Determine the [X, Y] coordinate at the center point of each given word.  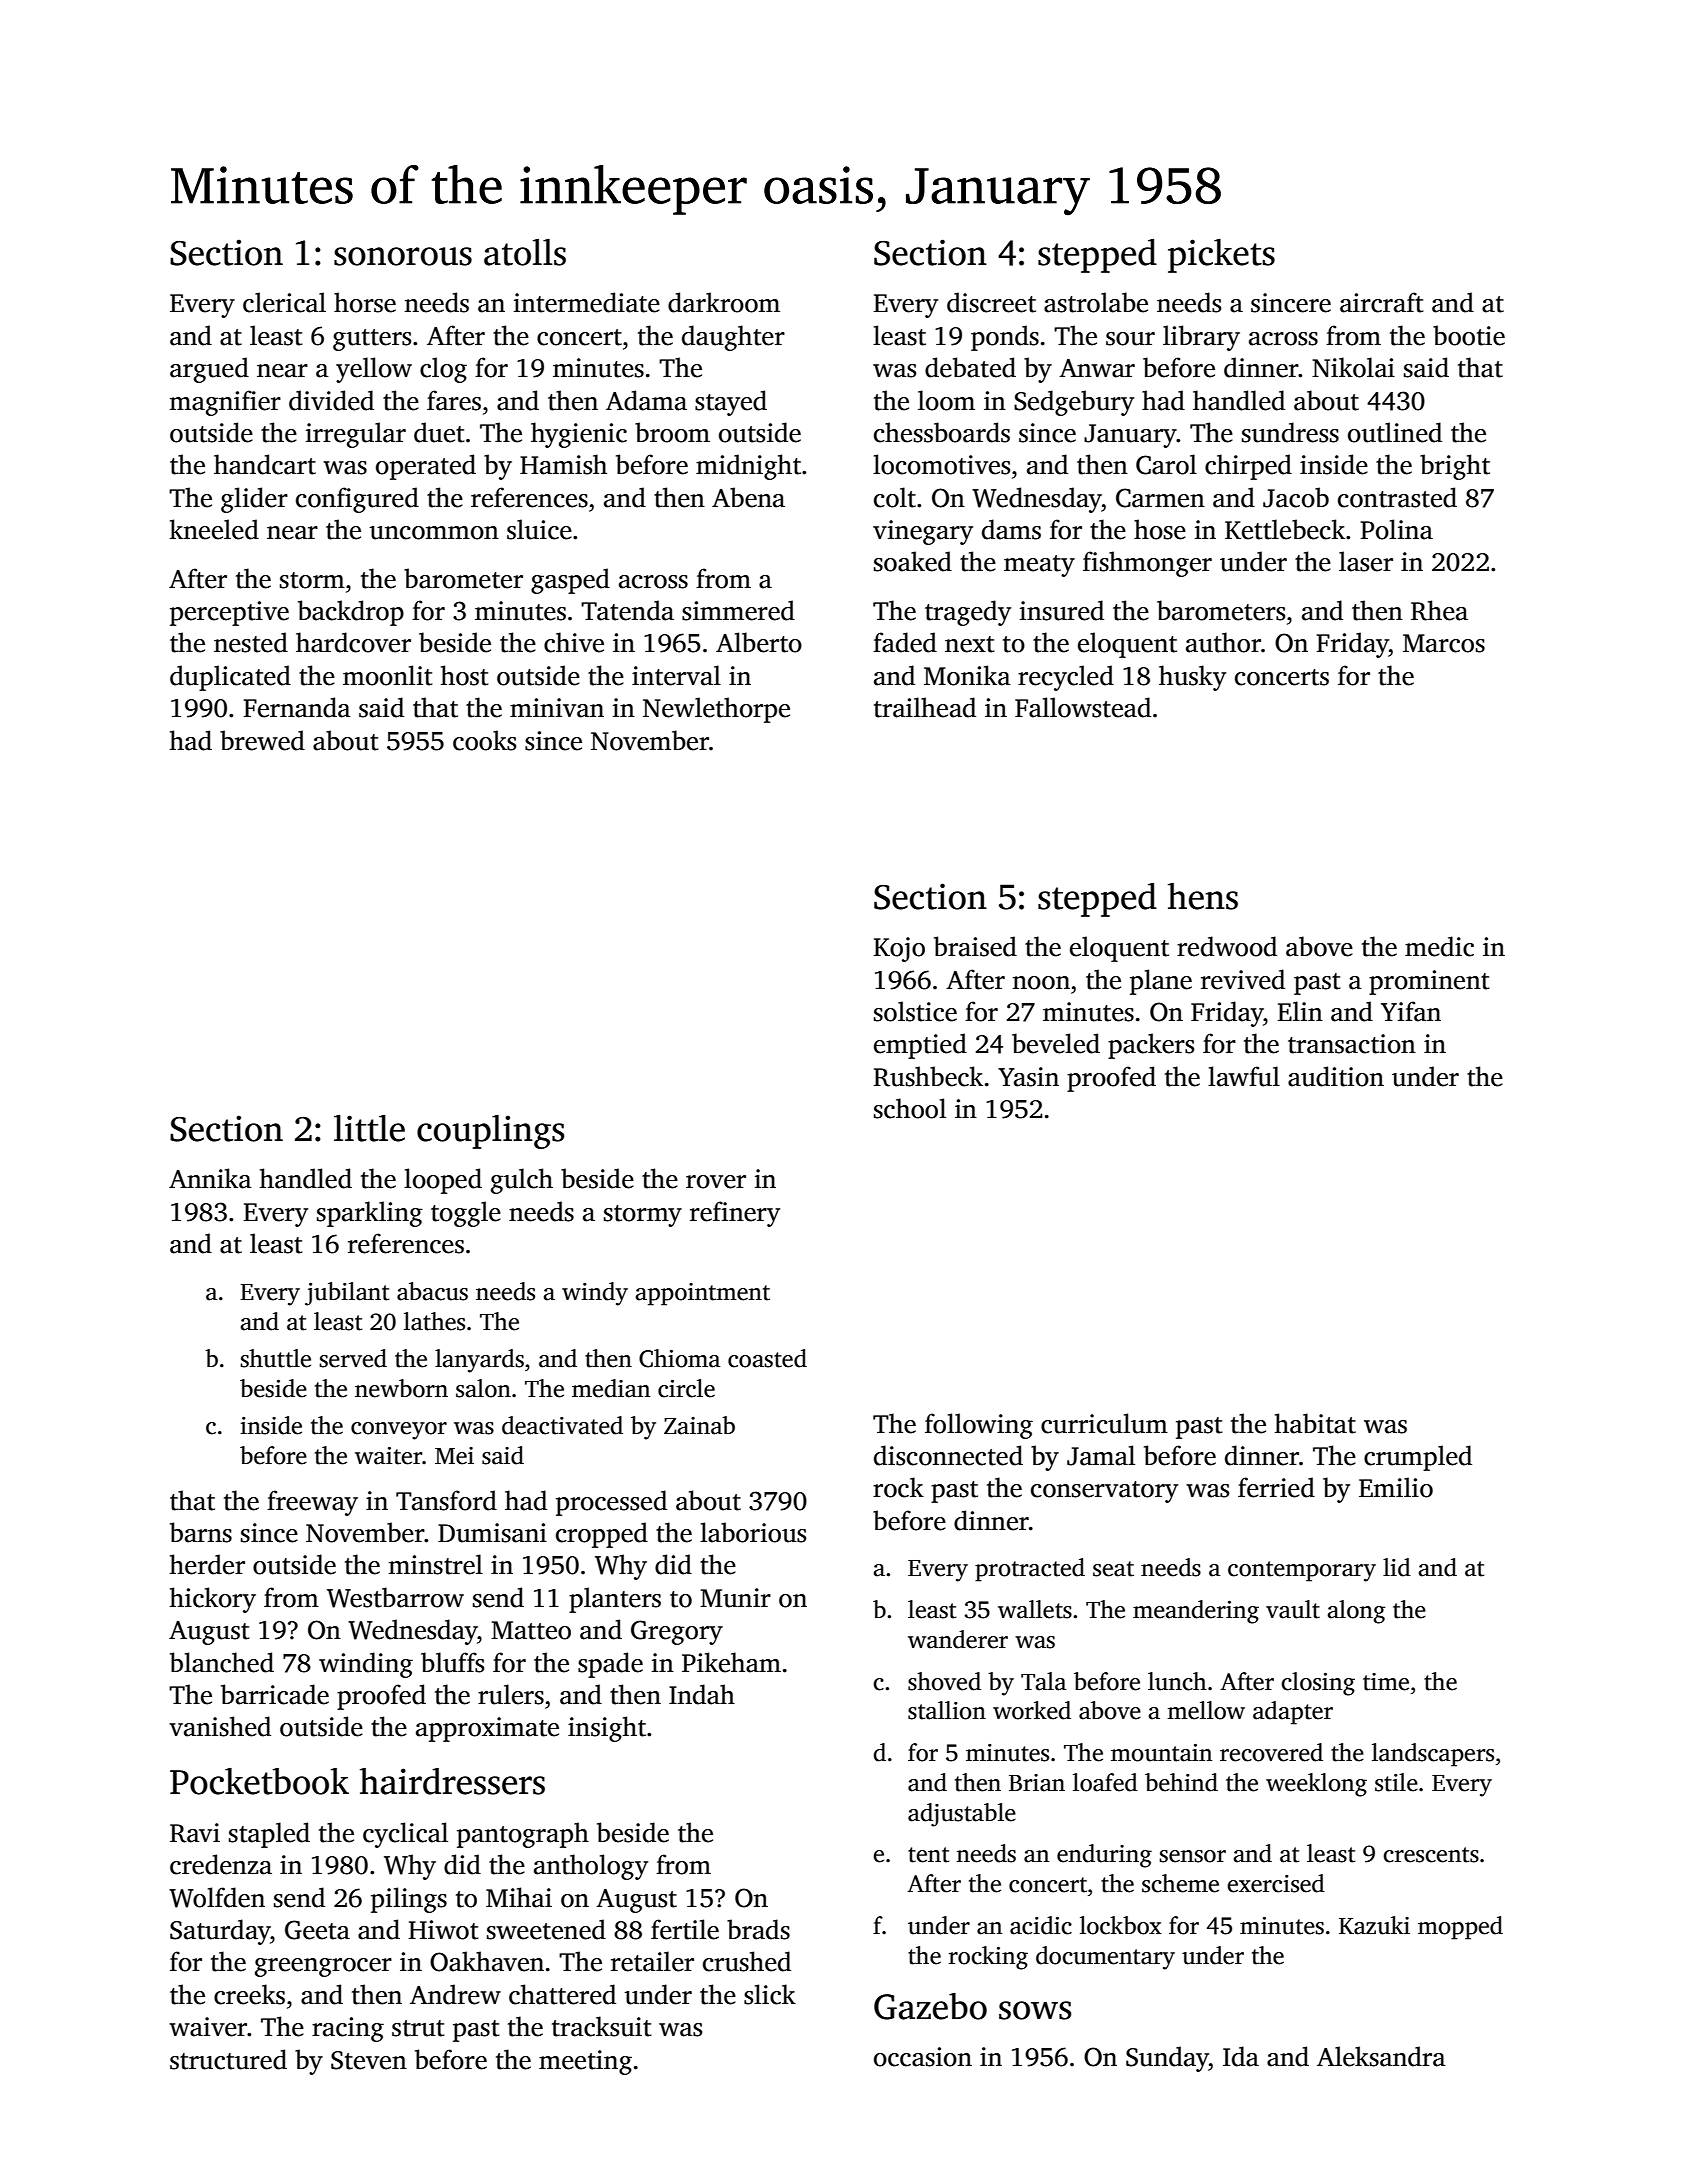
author [1223, 642]
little [369, 1128]
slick [770, 1994]
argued [209, 370]
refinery [735, 1214]
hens [1203, 896]
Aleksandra [1381, 2056]
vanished [220, 1726]
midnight [748, 467]
